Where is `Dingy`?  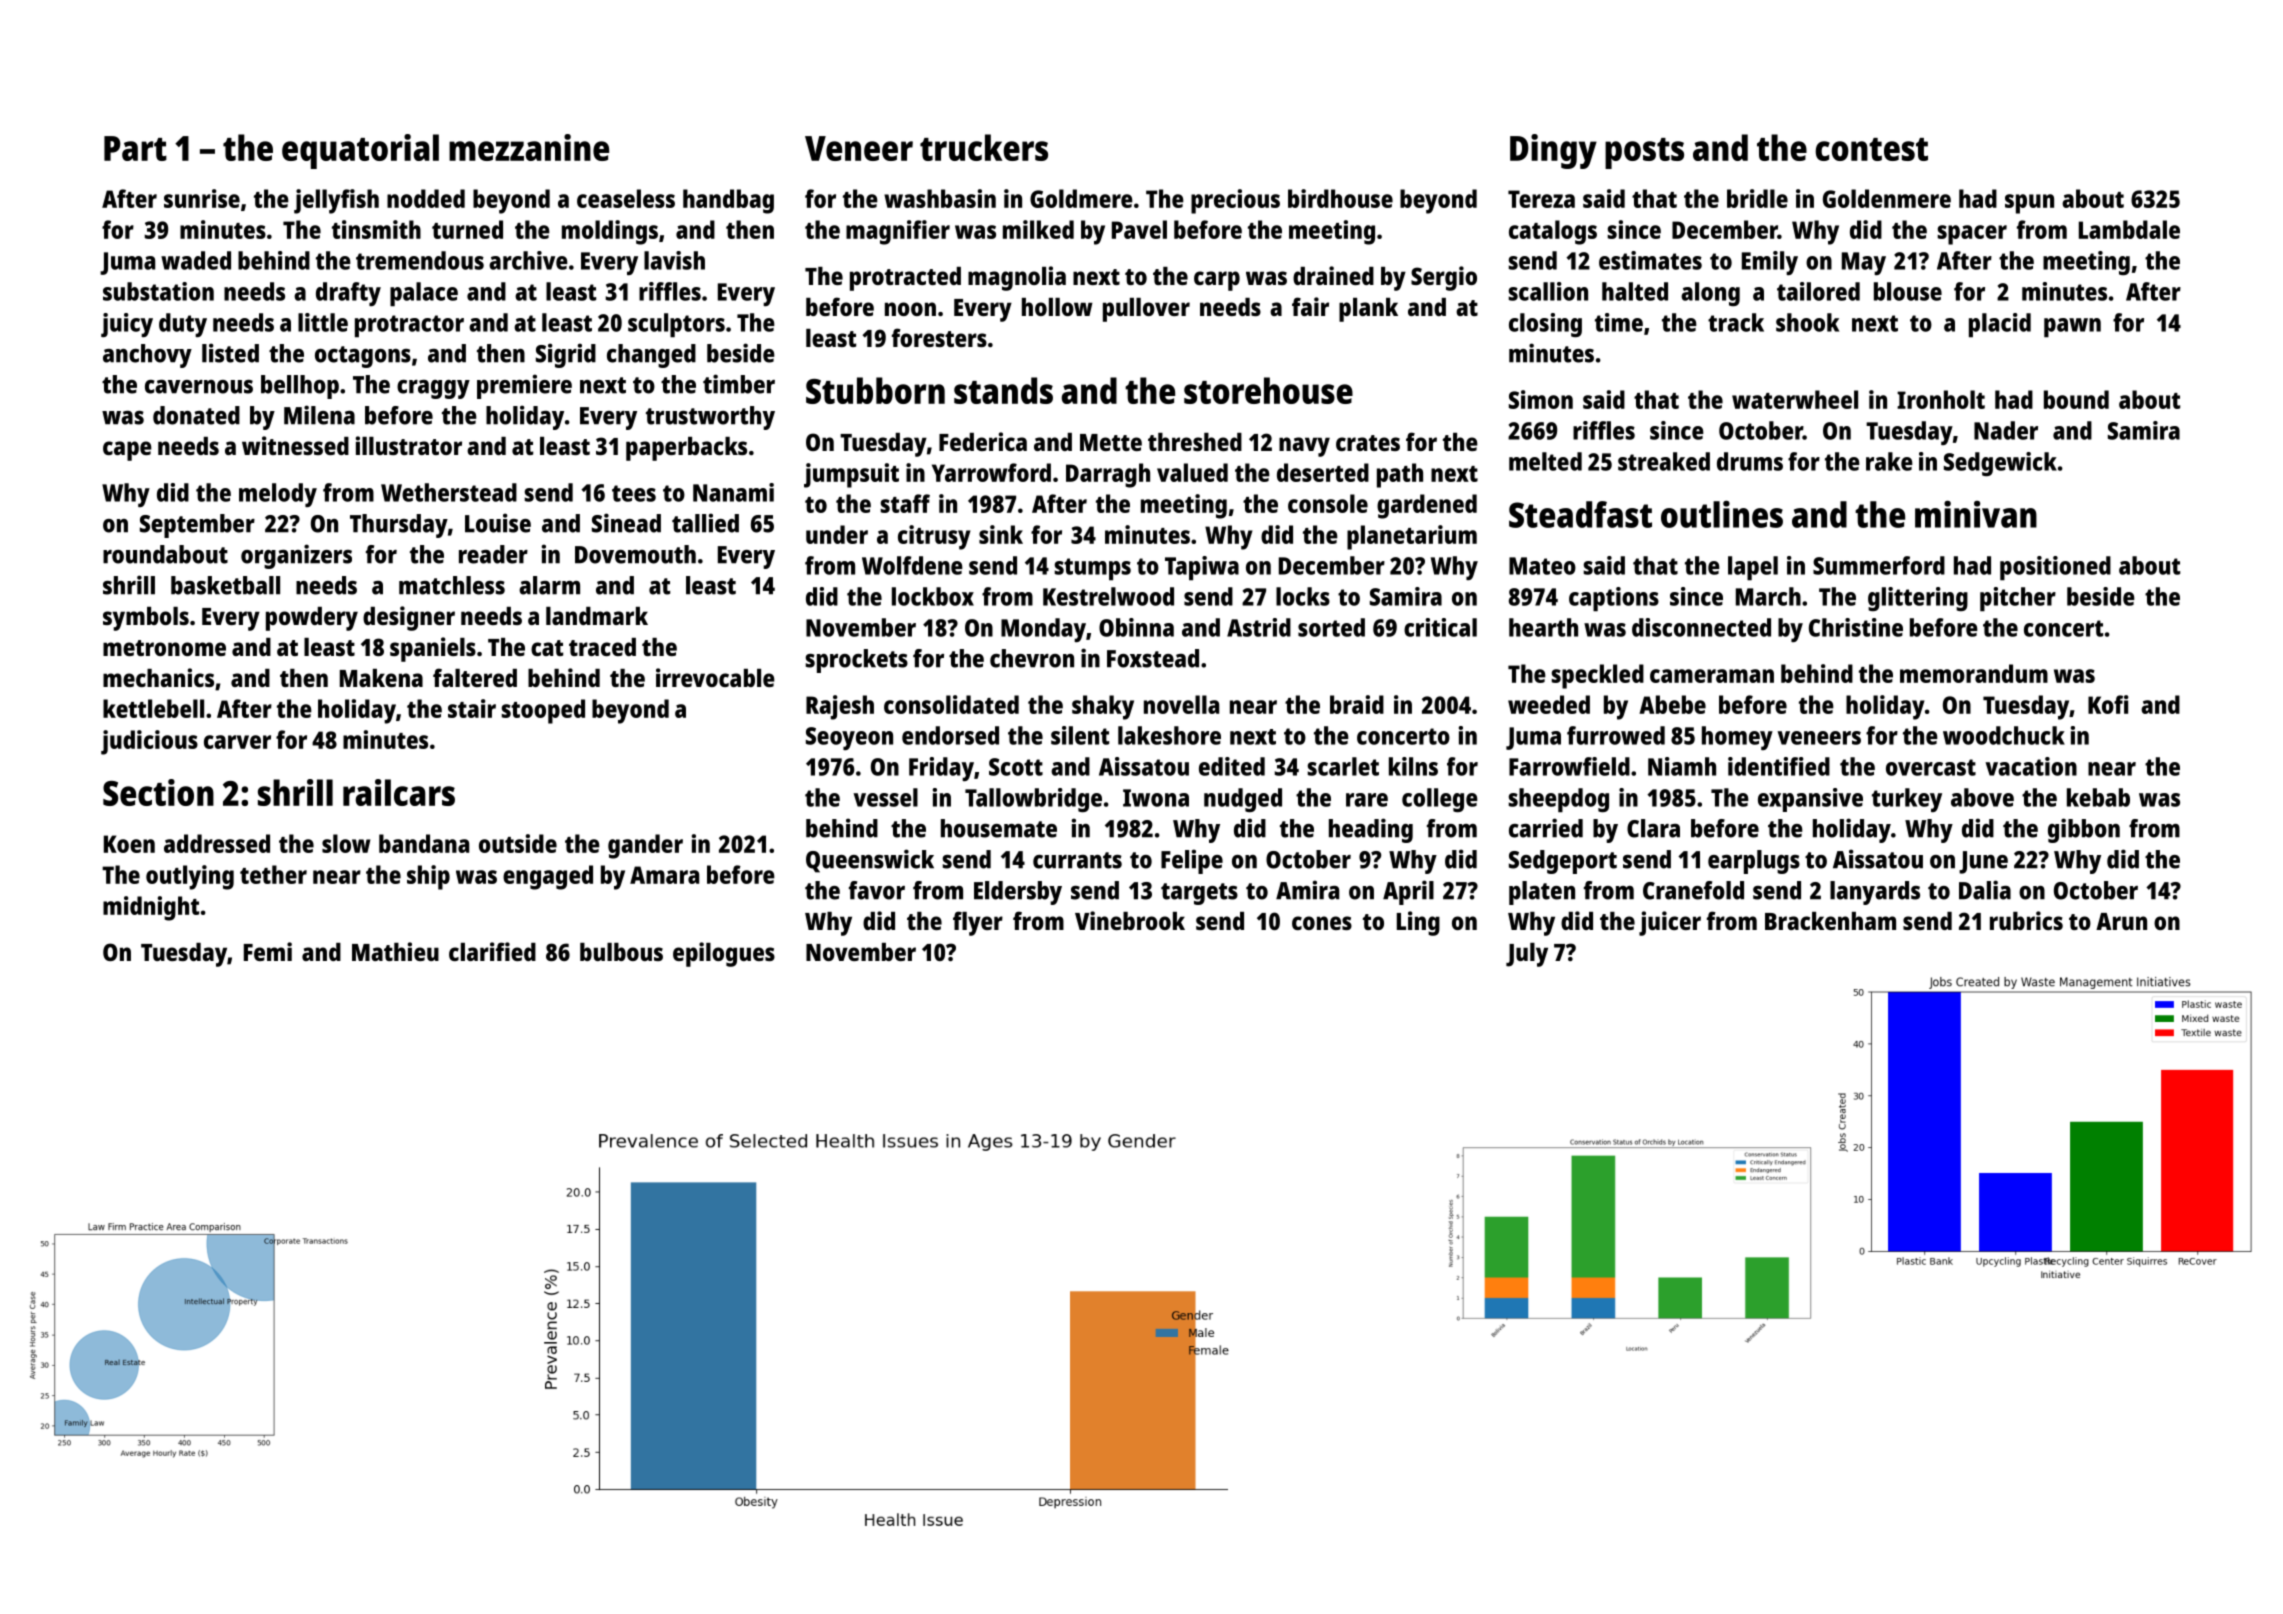
Dingy is located at coordinates (1553, 151).
